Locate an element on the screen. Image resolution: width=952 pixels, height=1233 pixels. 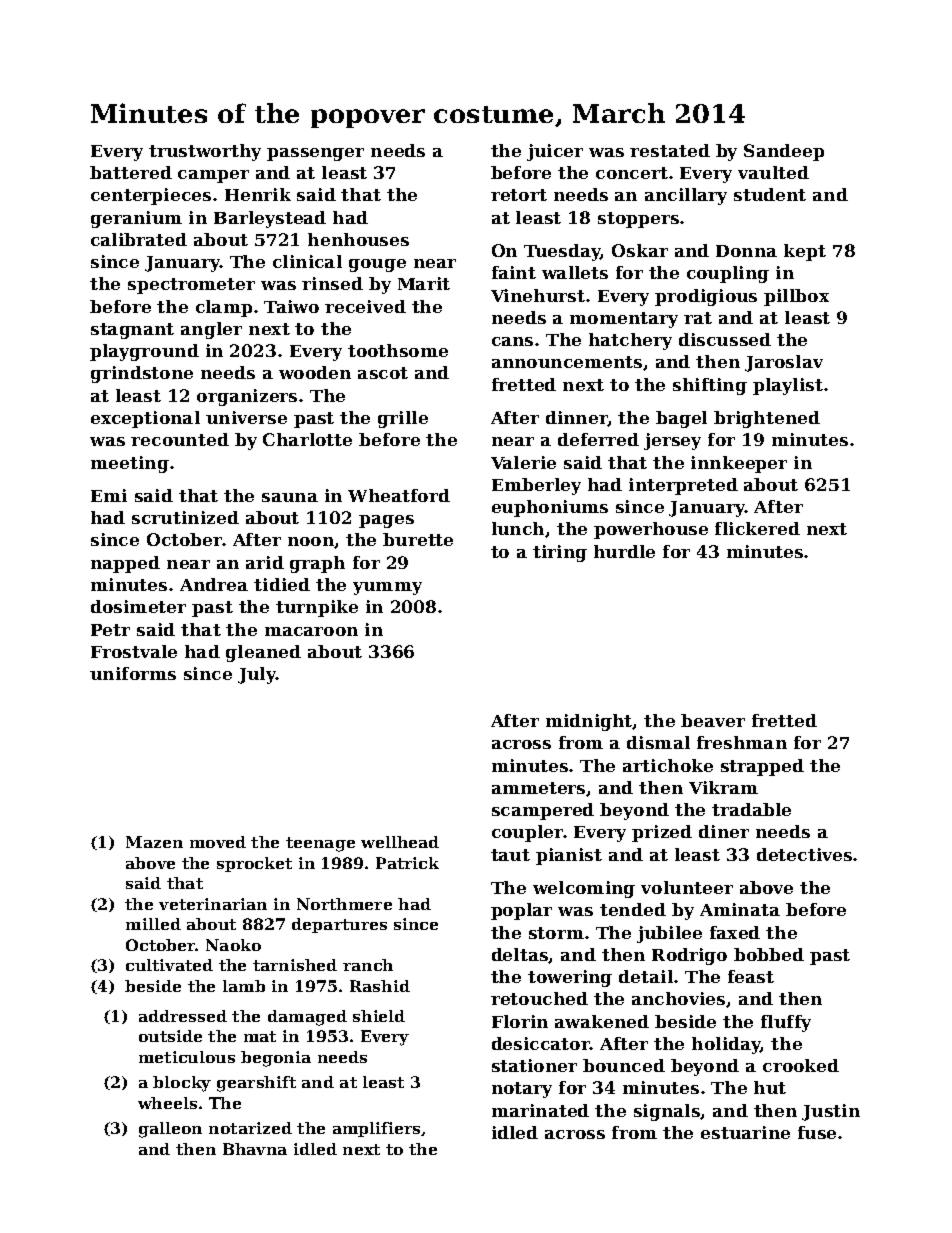
henhouses is located at coordinates (358, 239).
